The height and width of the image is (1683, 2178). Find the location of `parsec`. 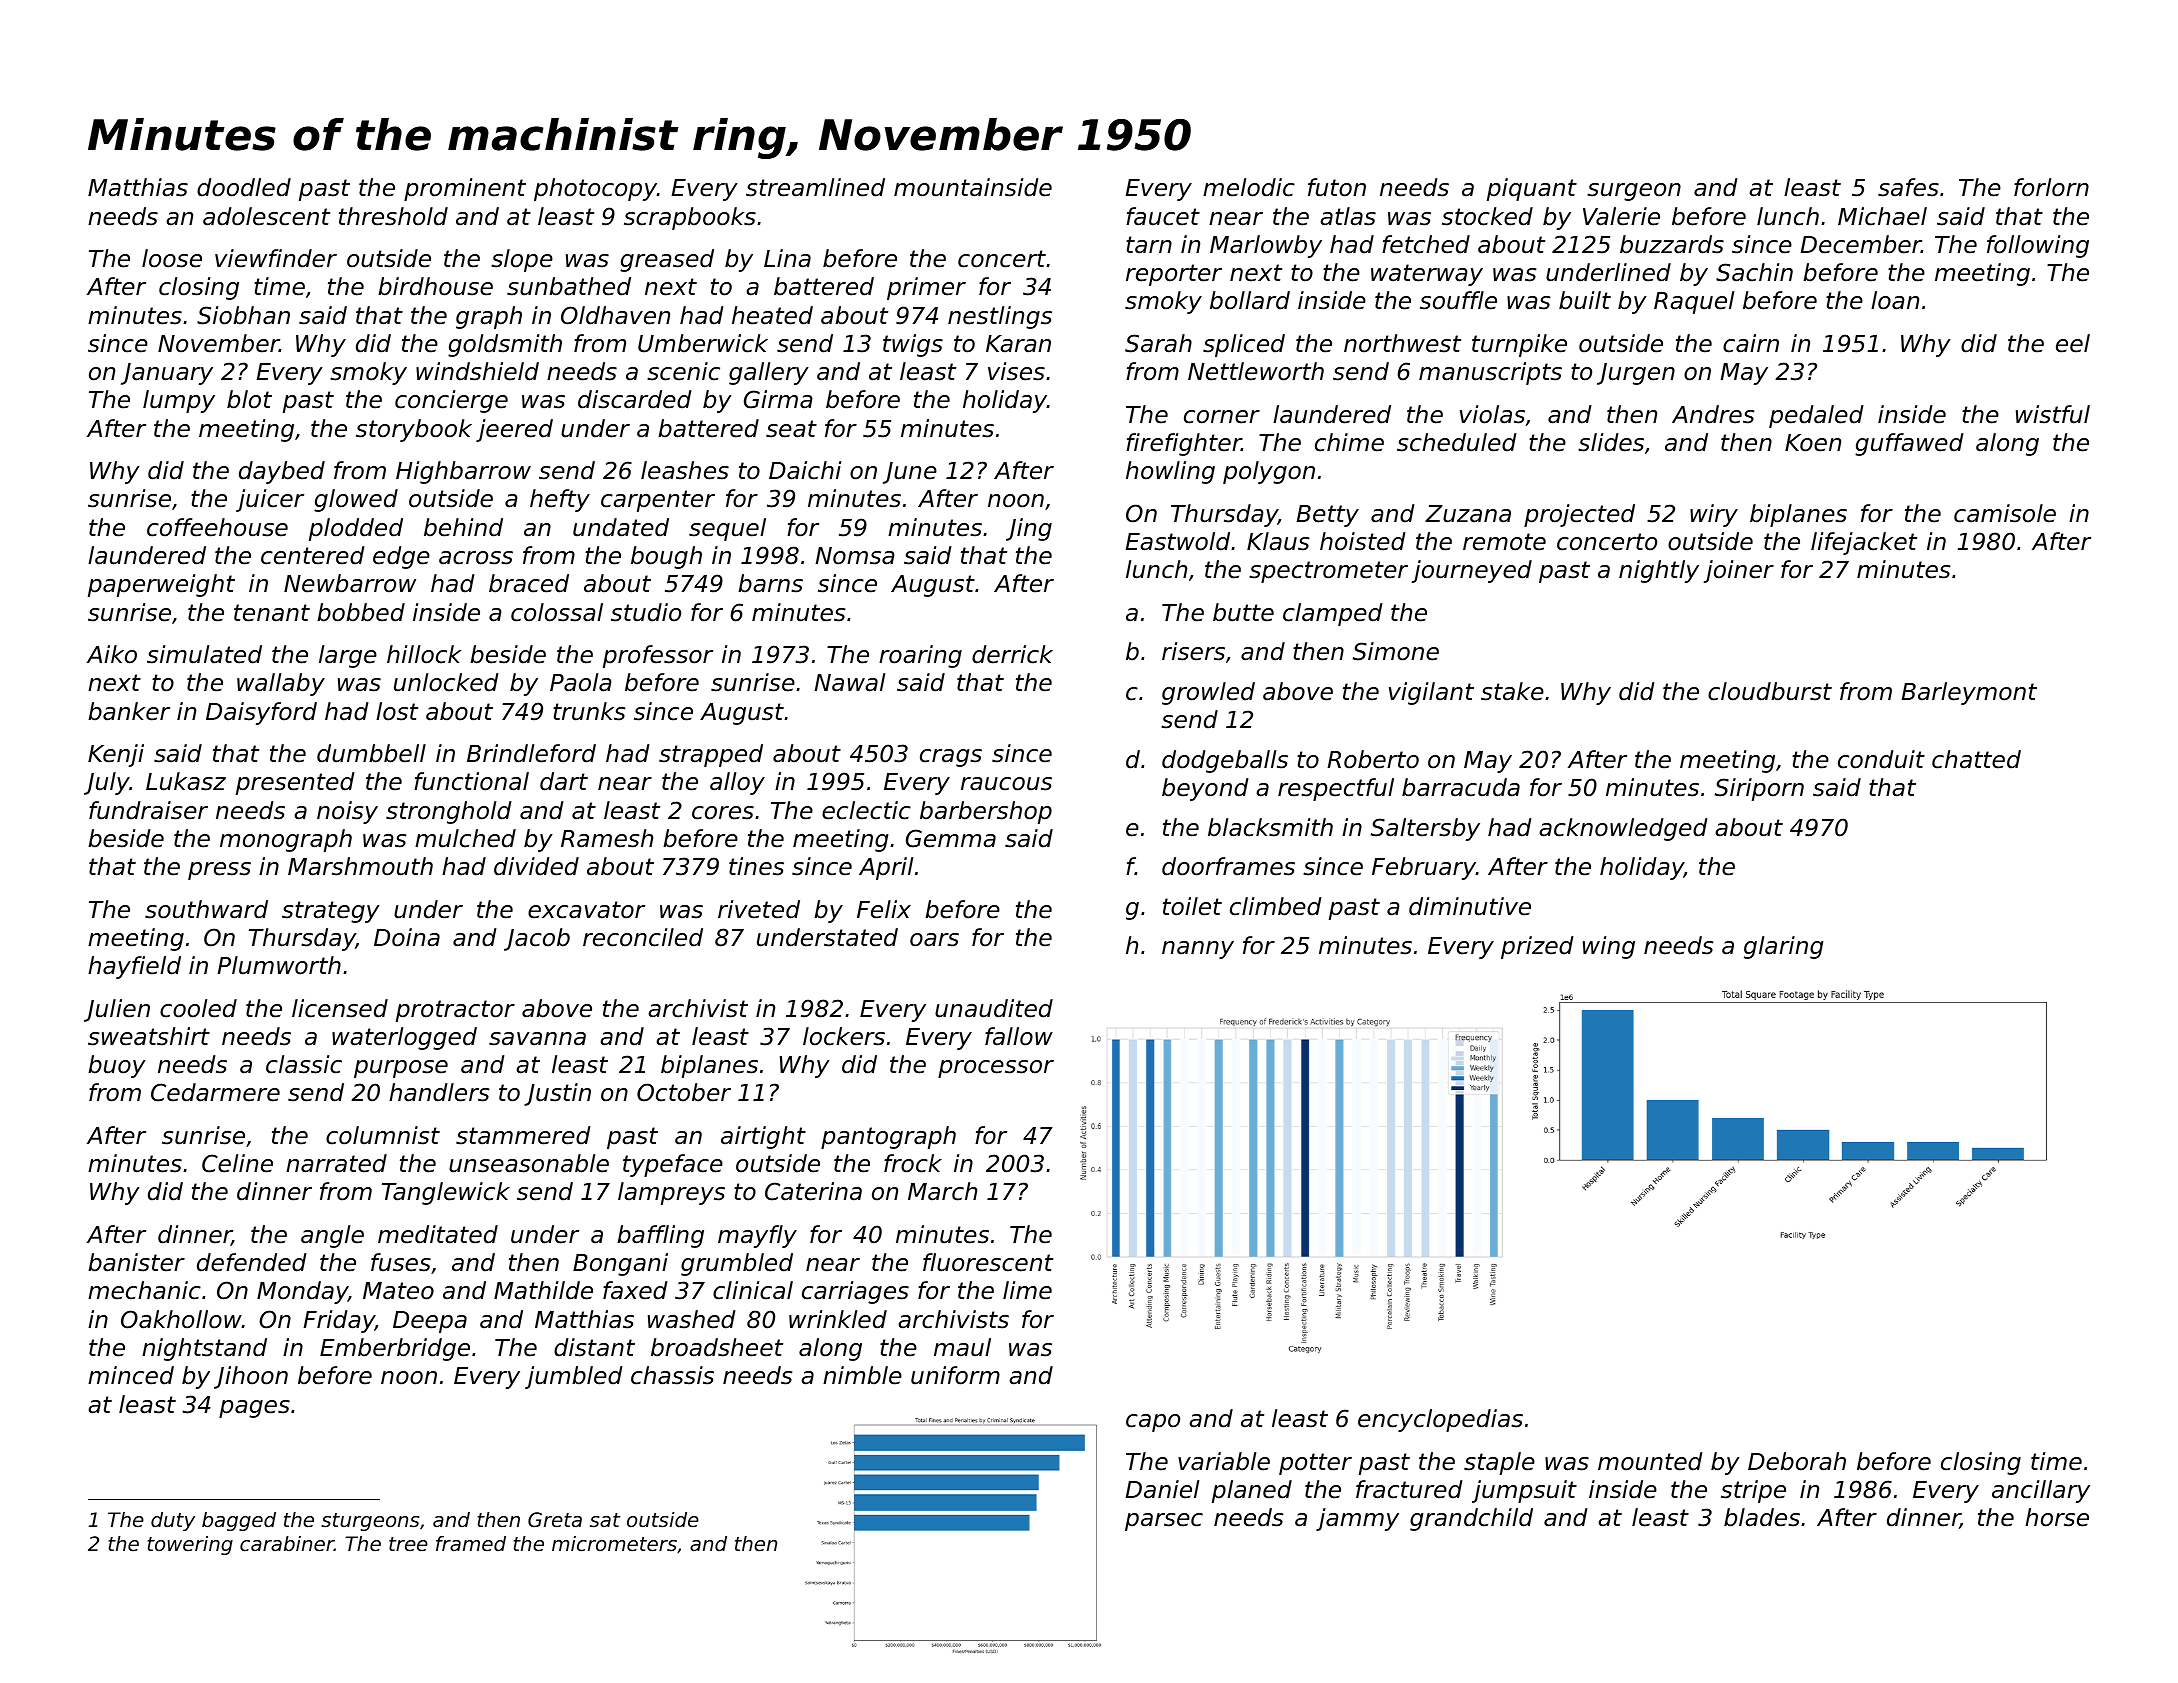

parsec is located at coordinates (1164, 1522).
